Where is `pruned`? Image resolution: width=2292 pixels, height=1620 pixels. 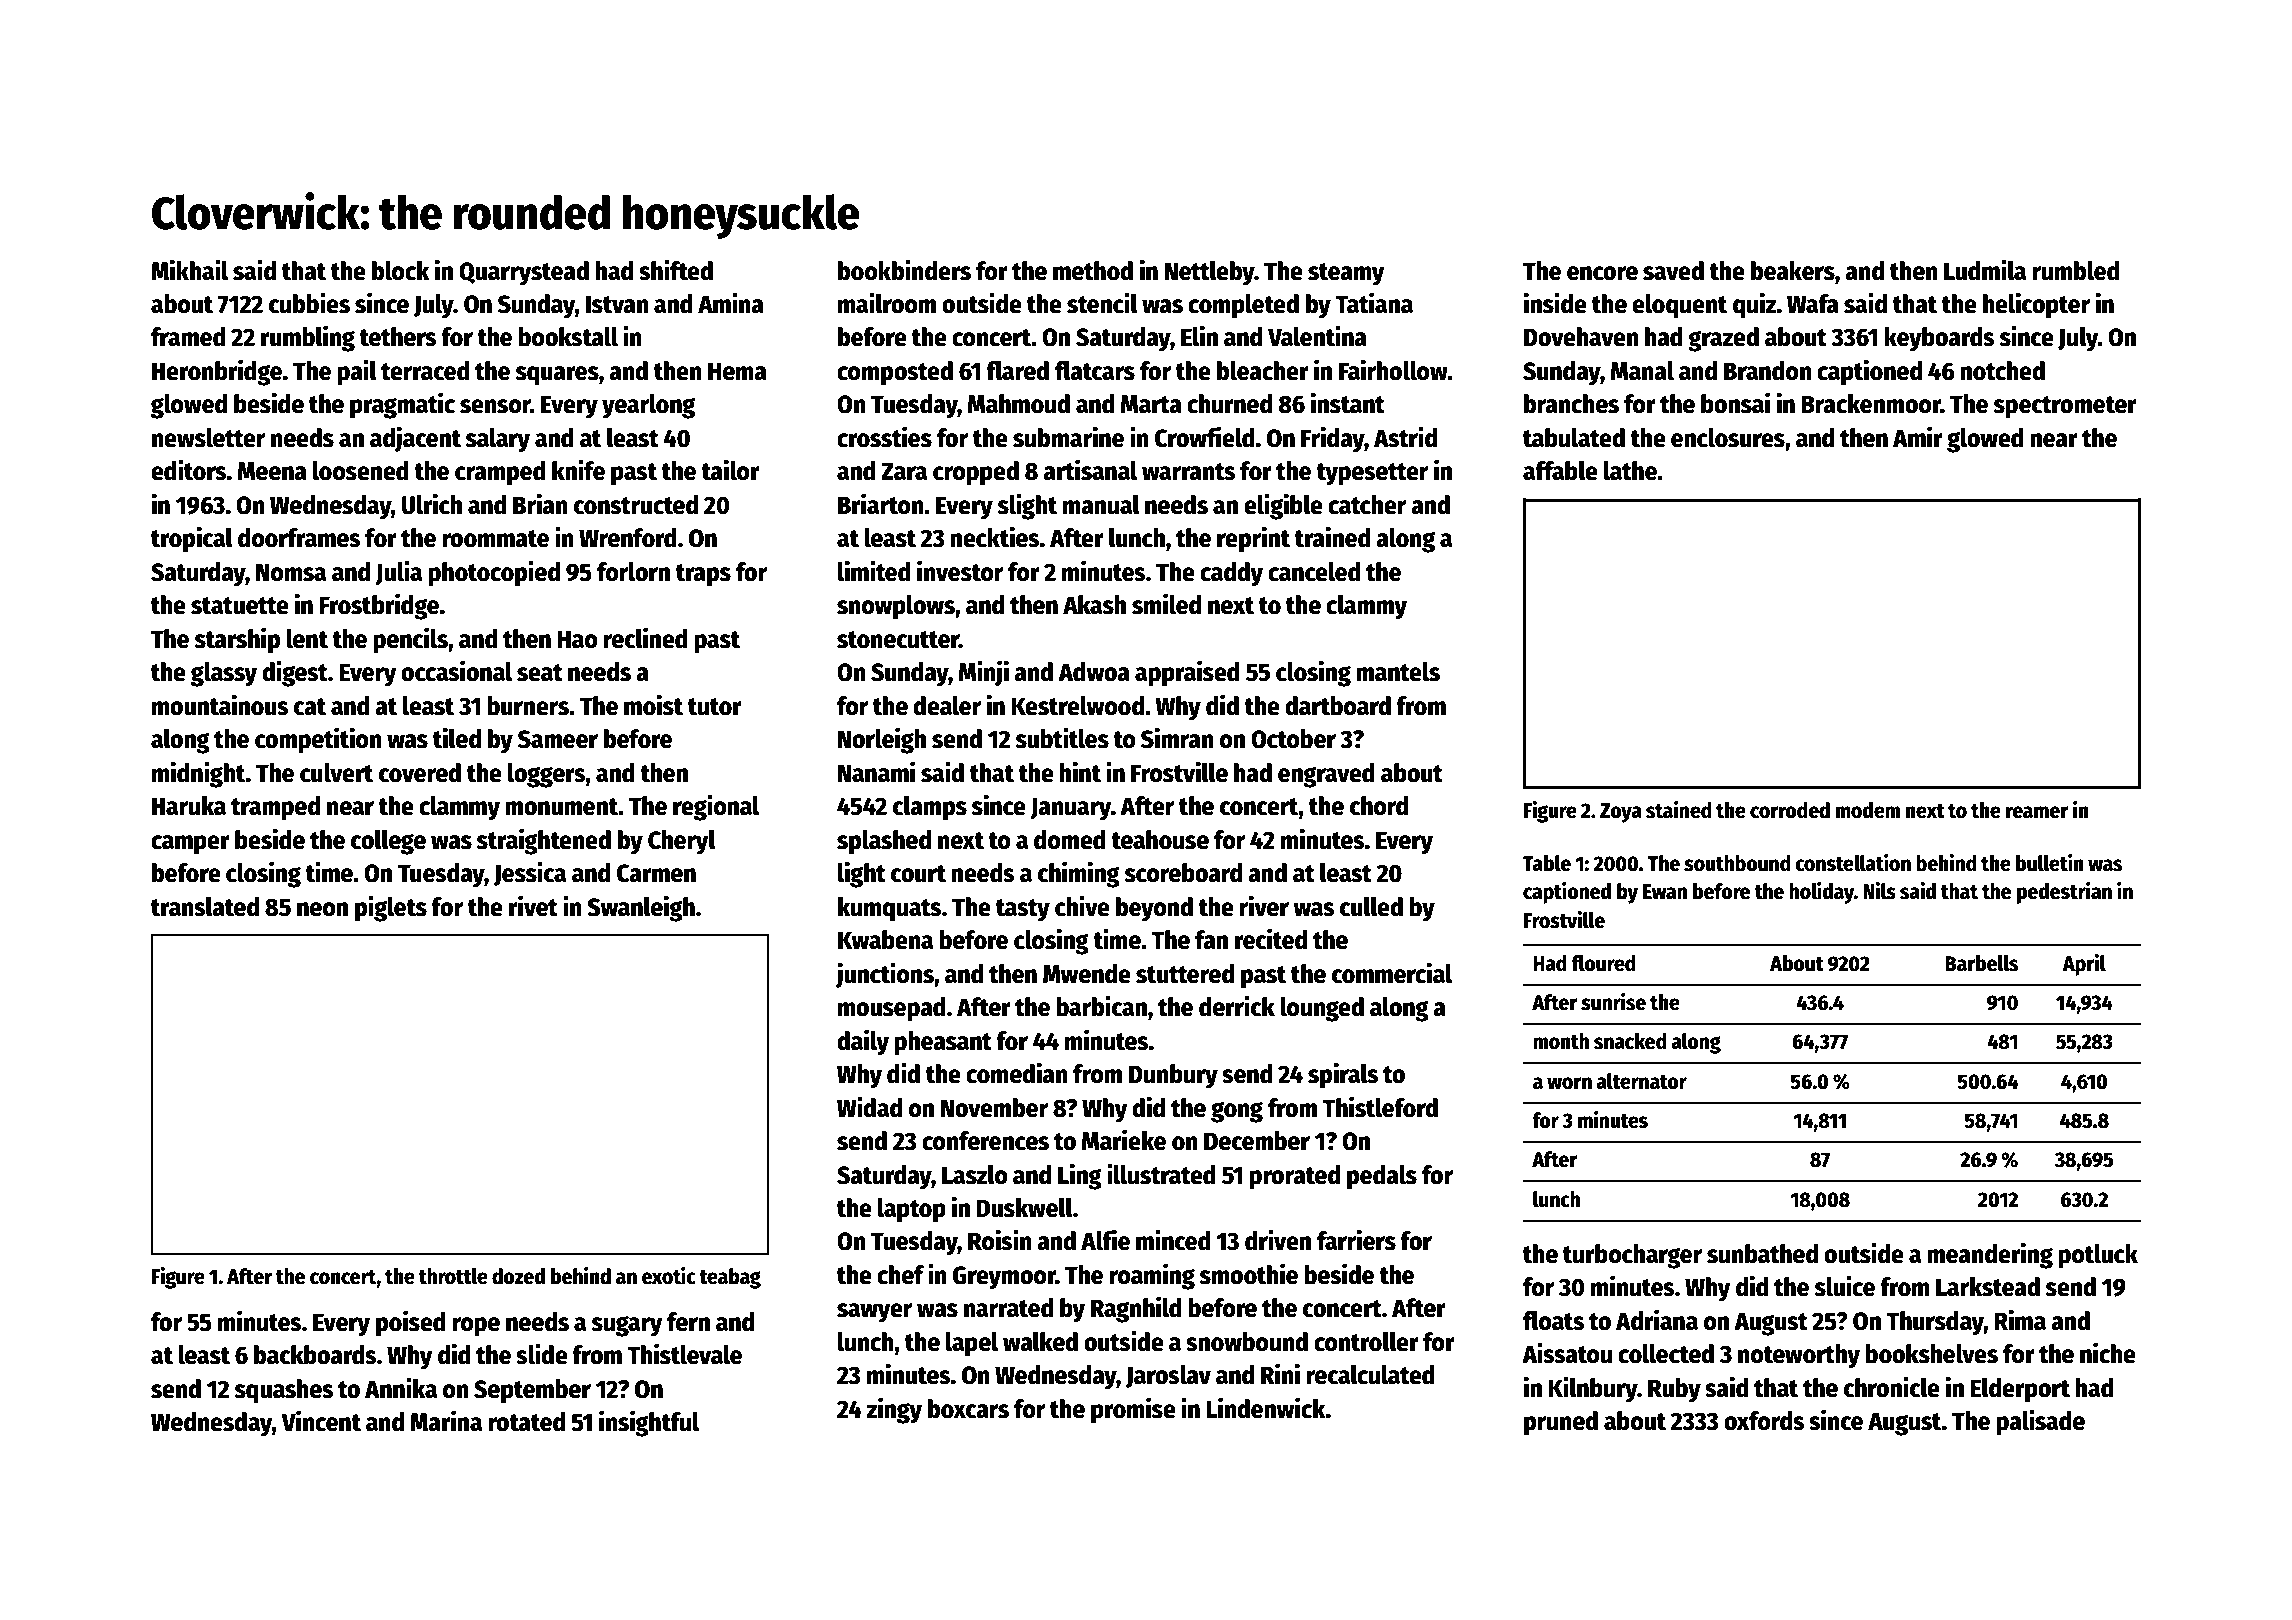 pruned is located at coordinates (1561, 1423).
